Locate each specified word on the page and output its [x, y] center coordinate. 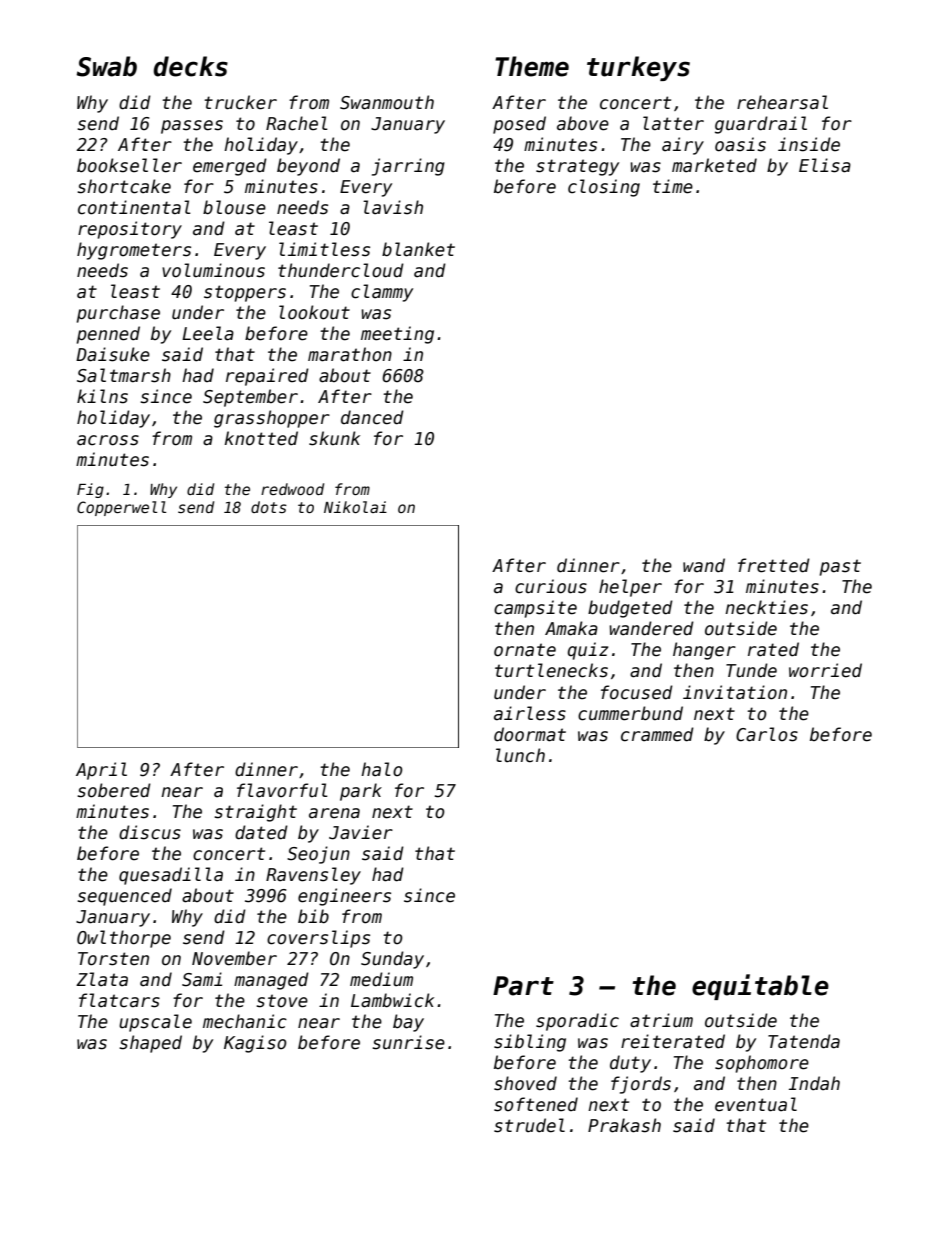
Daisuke [113, 354]
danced [372, 417]
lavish [393, 207]
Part [523, 986]
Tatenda [804, 1041]
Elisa [825, 165]
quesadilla [171, 876]
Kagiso [255, 1044]
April [101, 771]
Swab [106, 66]
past [840, 567]
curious [551, 586]
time [673, 186]
